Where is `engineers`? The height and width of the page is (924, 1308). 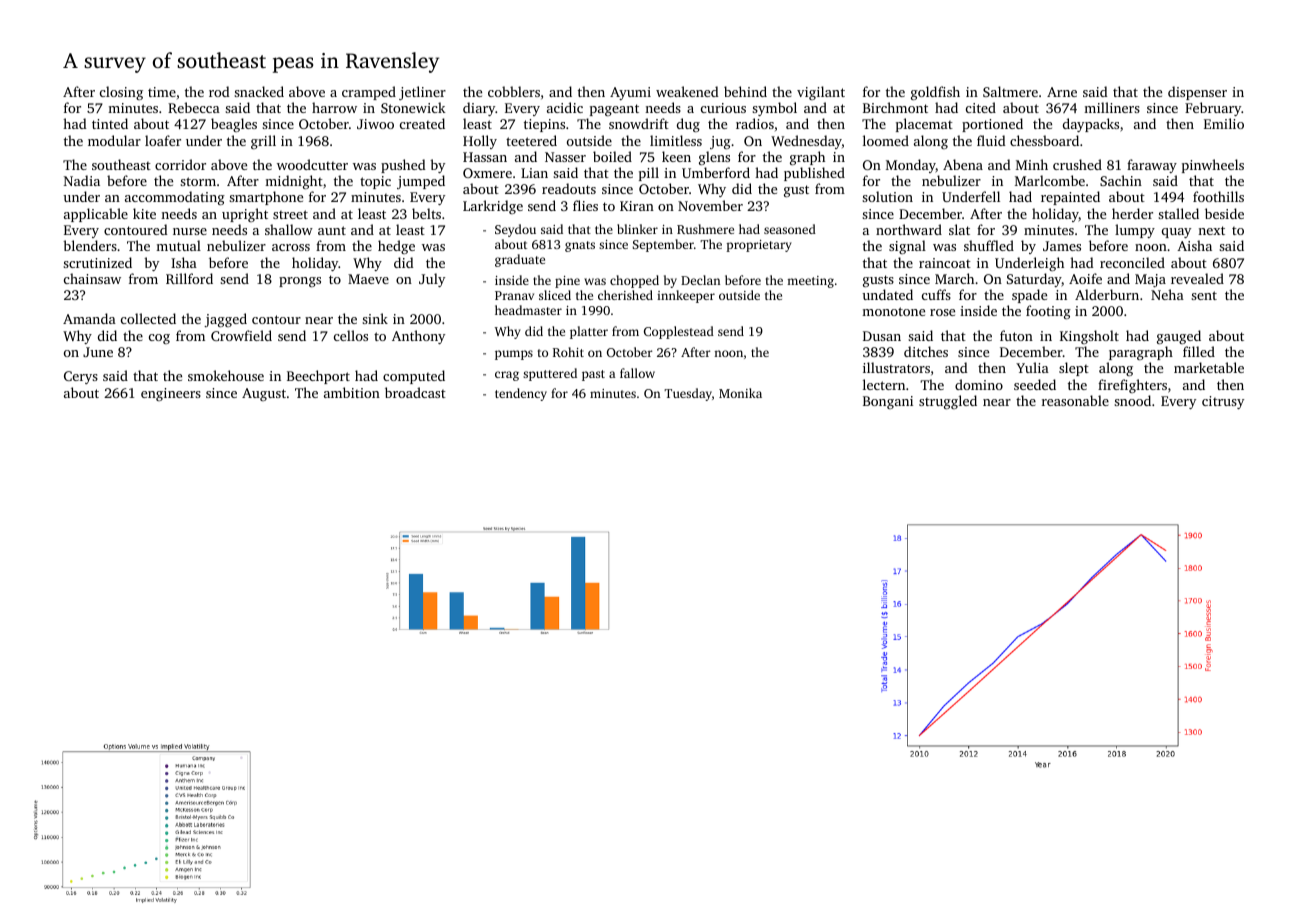 engineers is located at coordinates (171, 394).
